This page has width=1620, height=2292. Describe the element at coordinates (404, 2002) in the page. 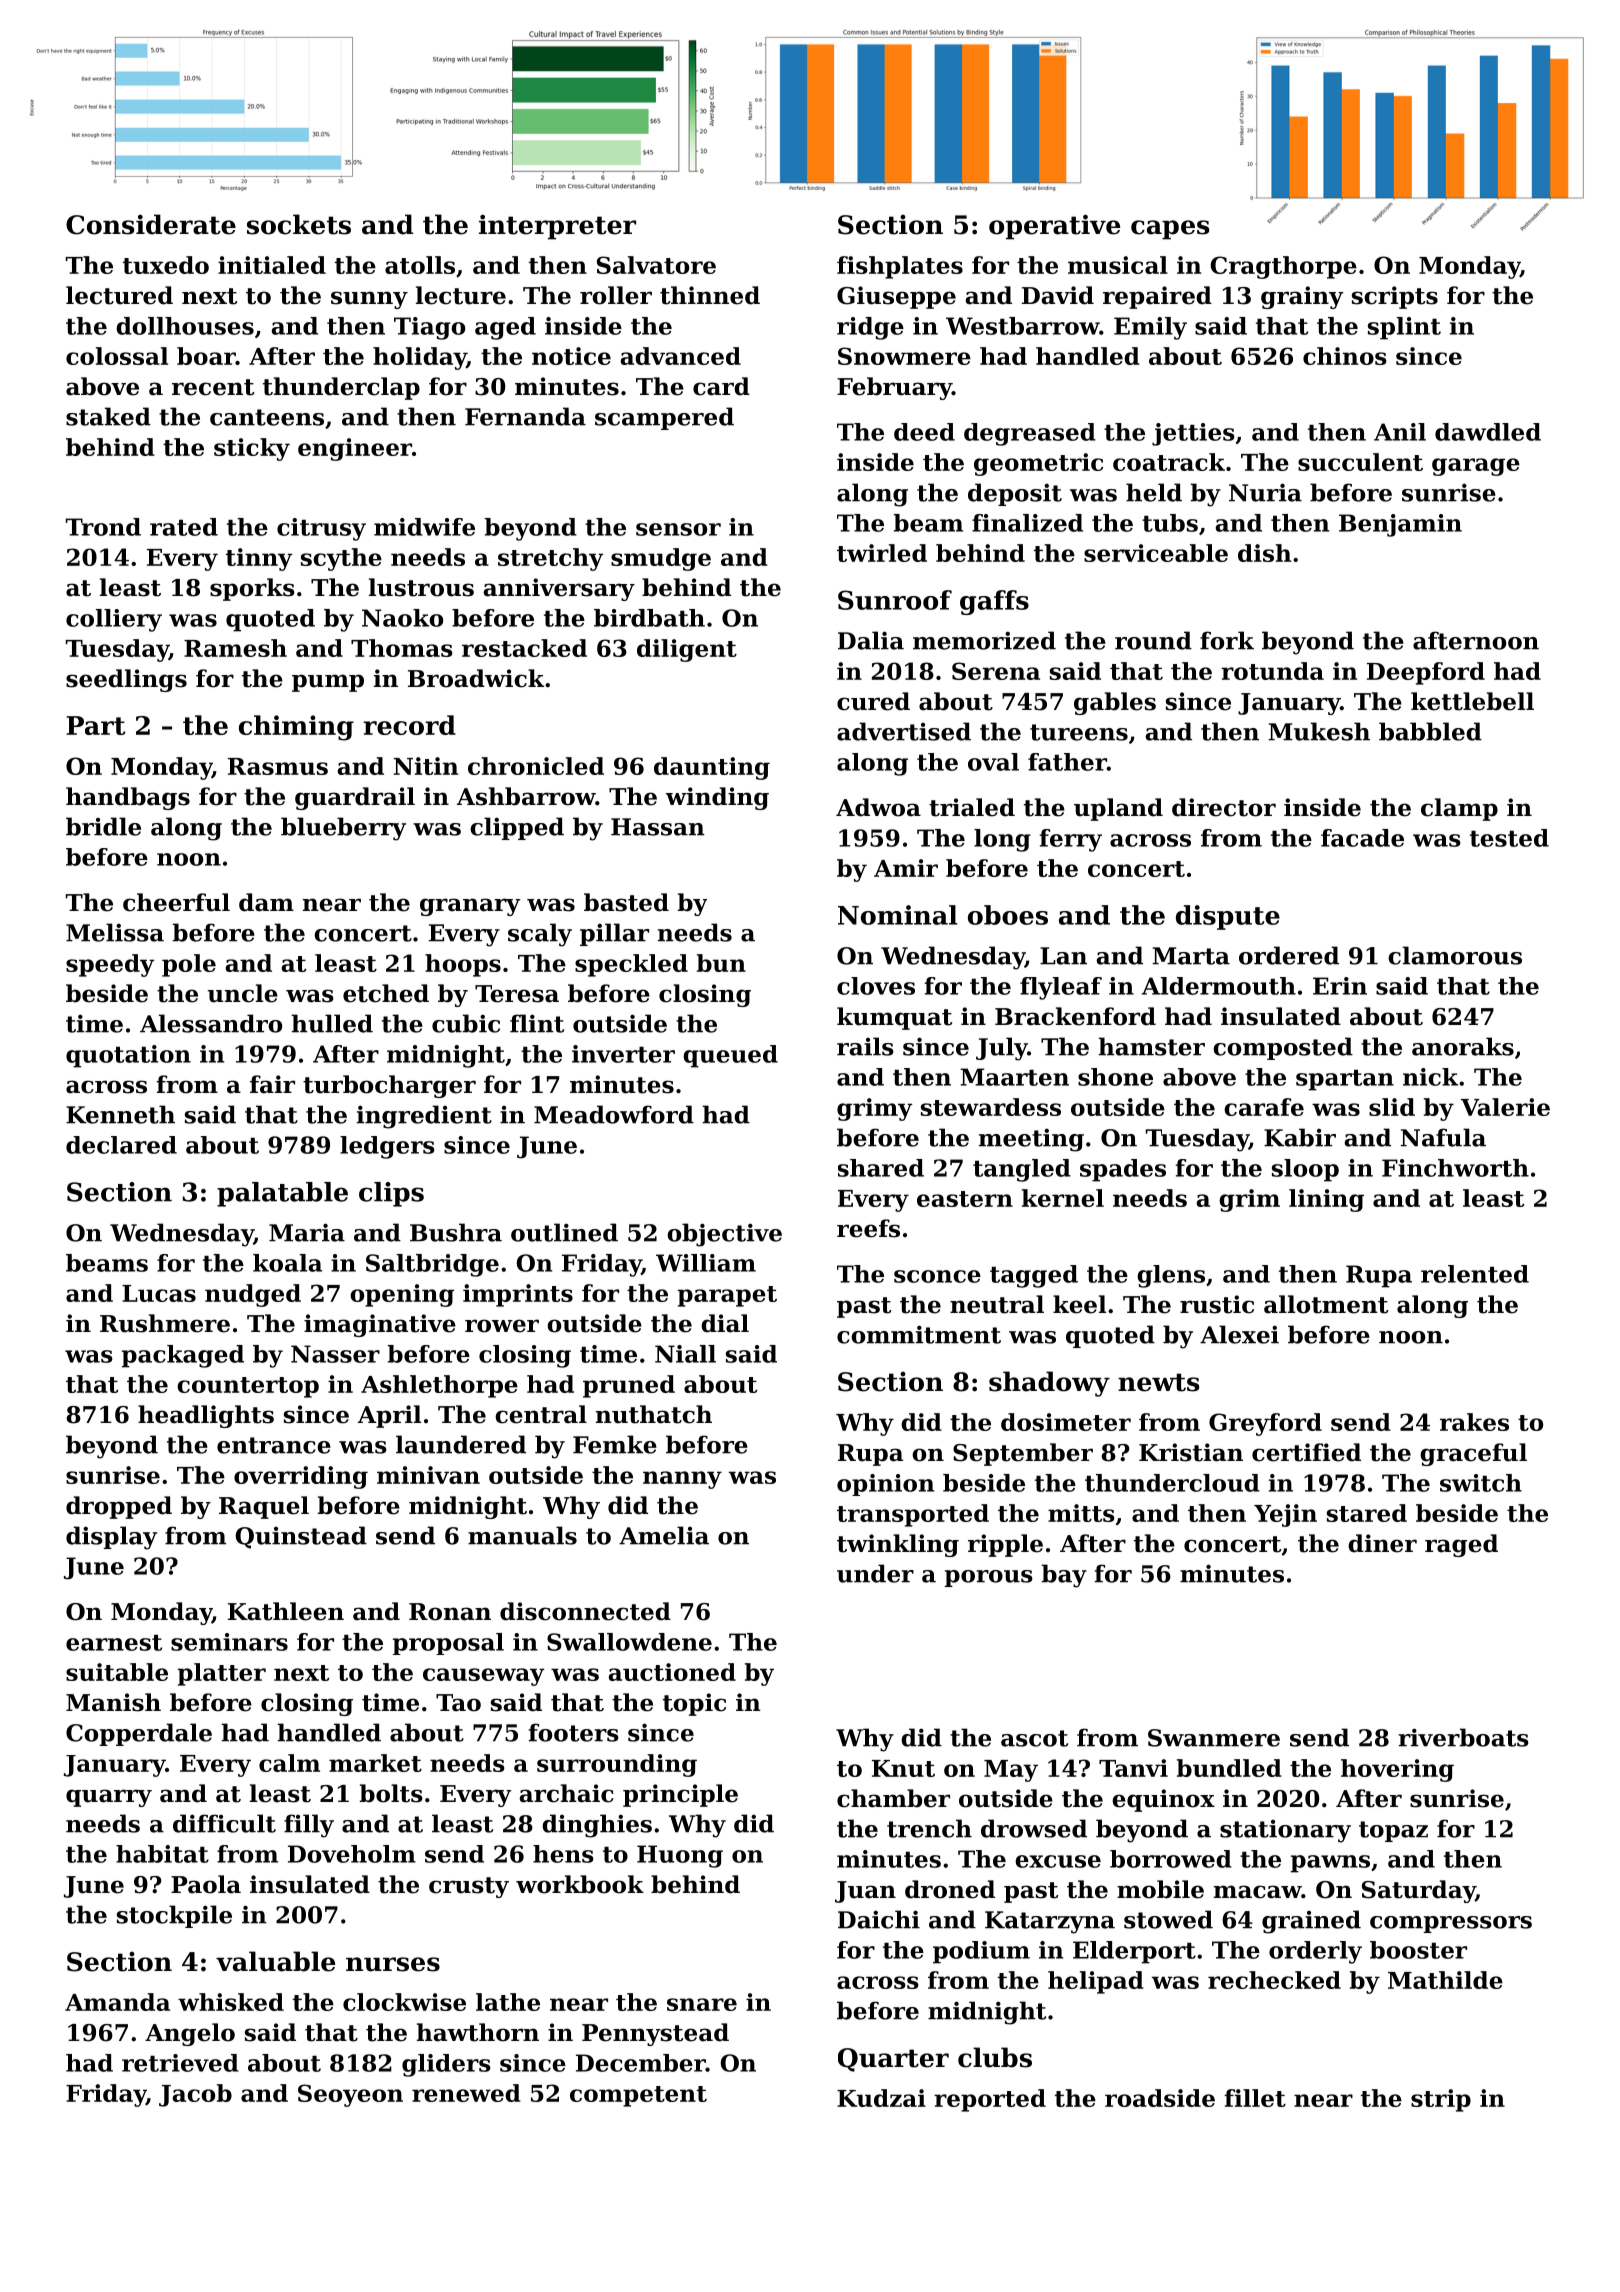

I see `clockwise` at that location.
